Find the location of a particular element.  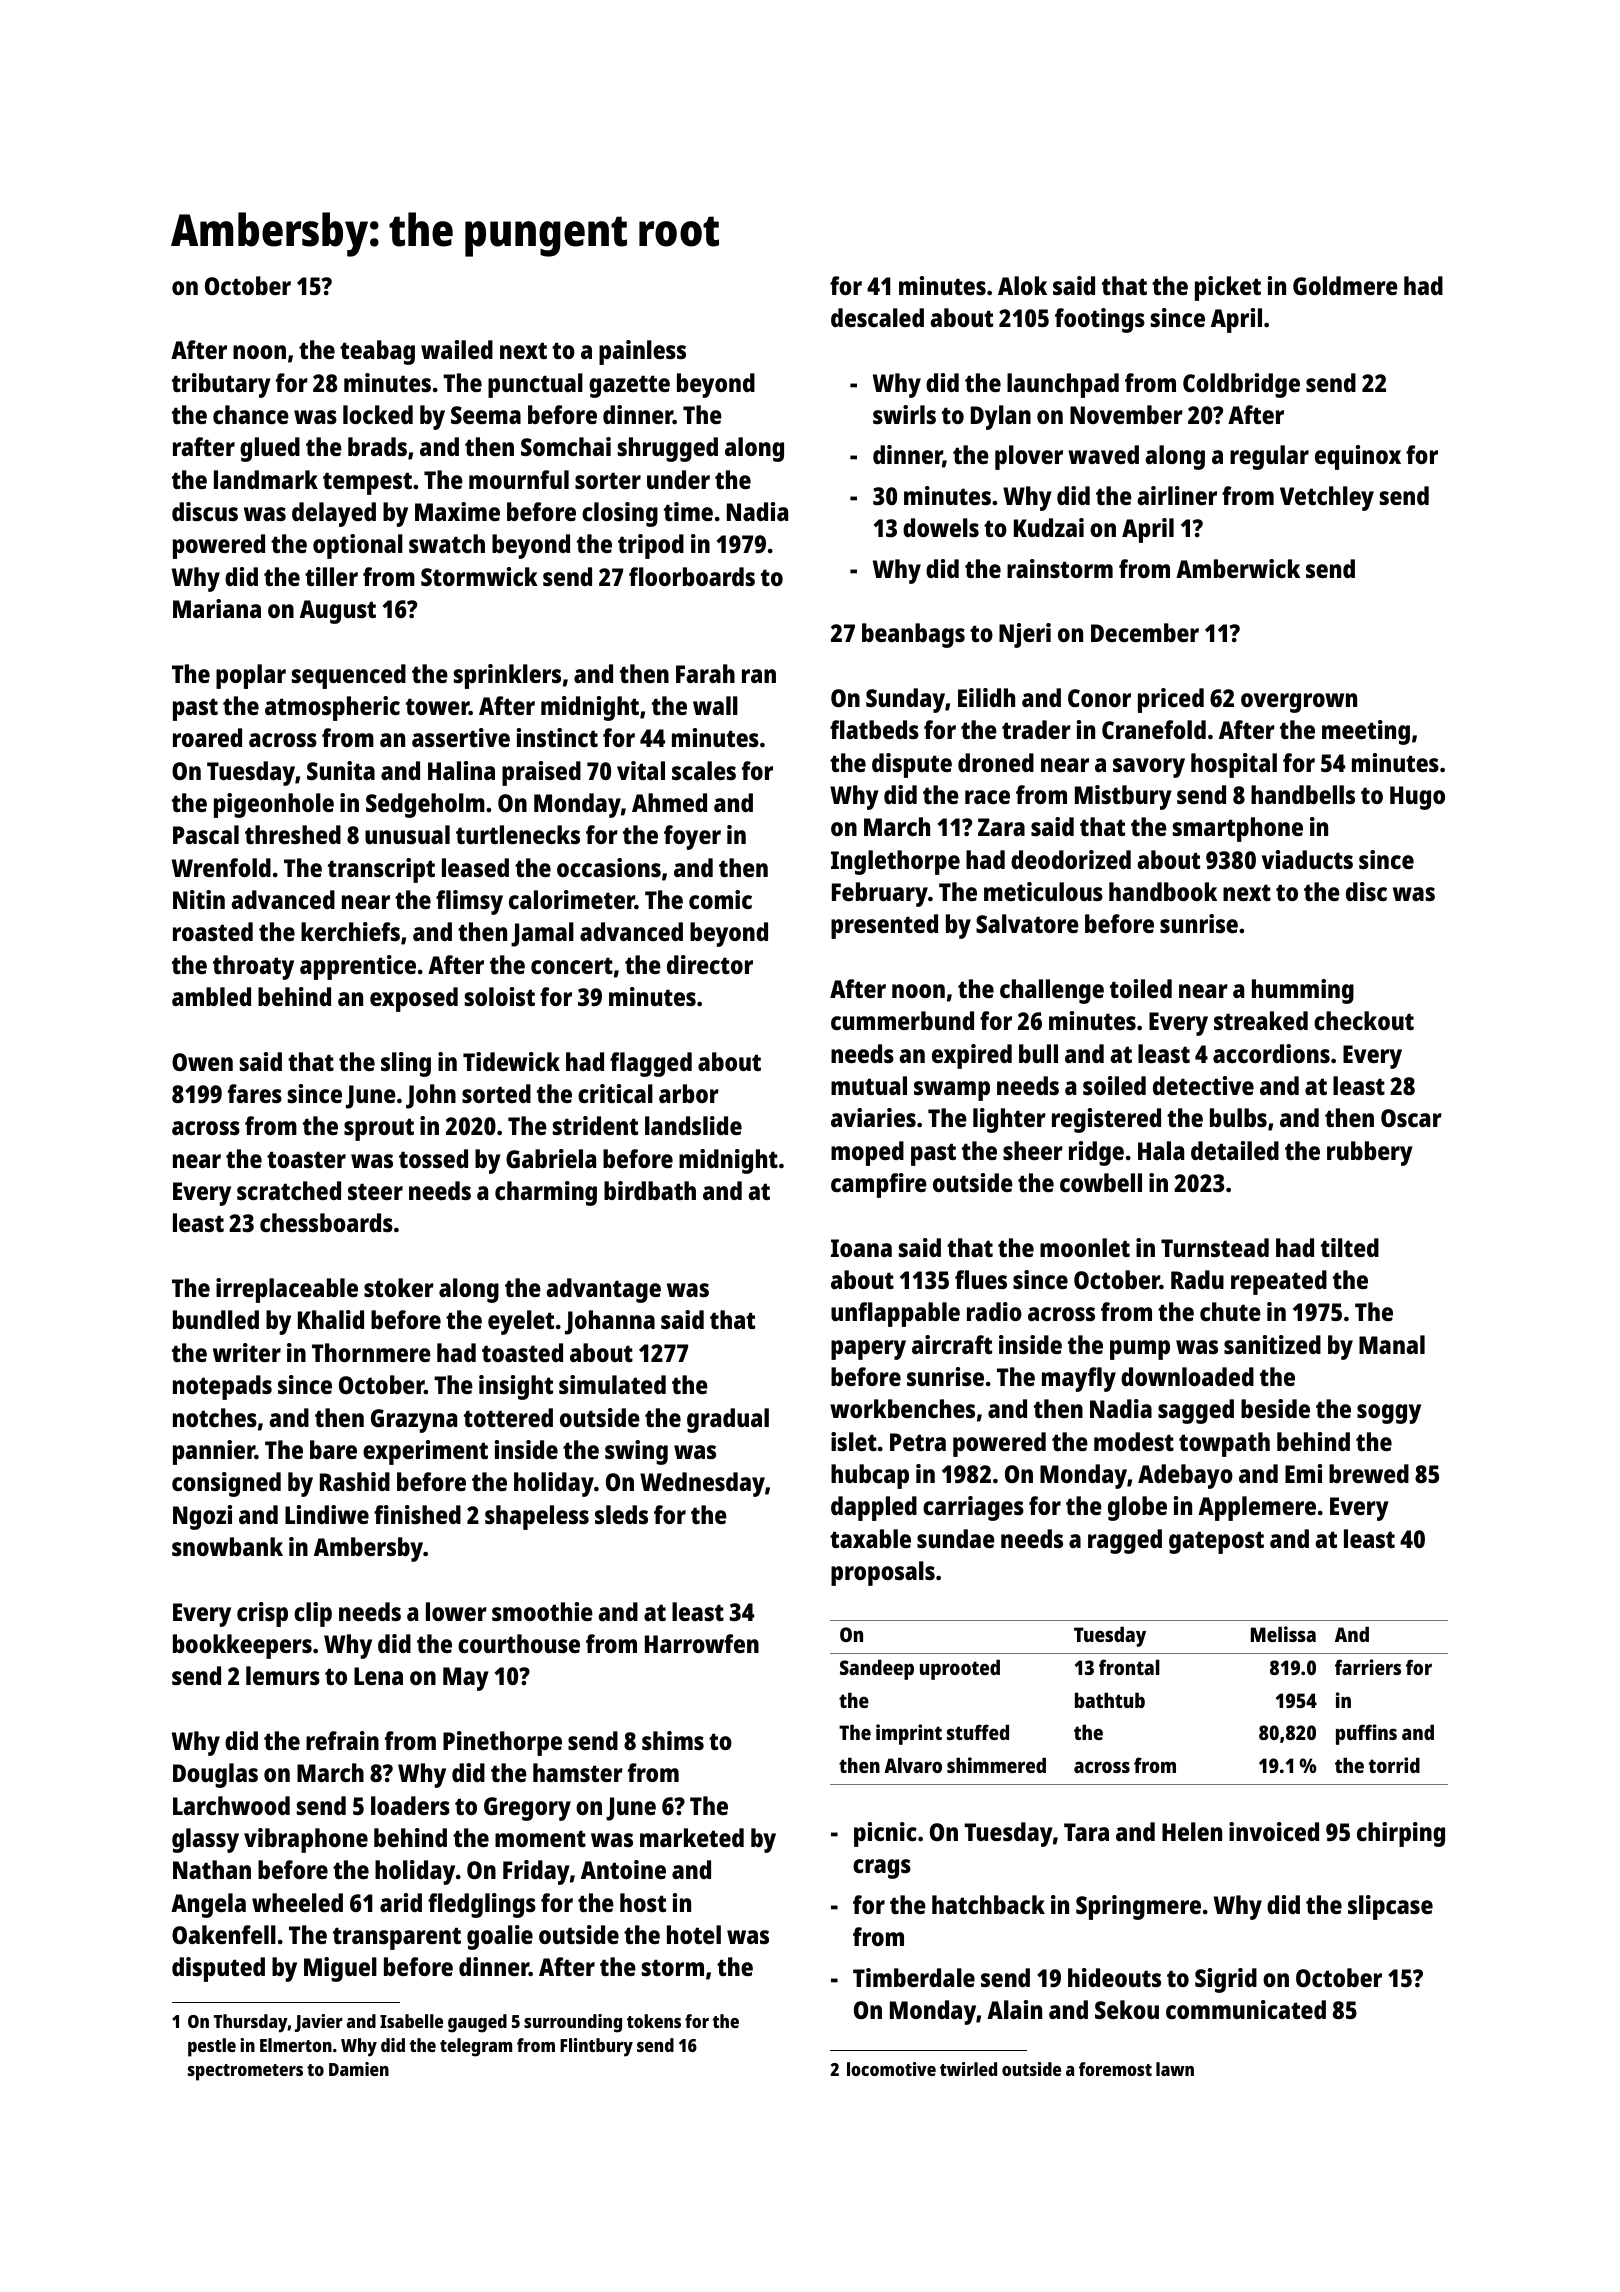

picket is located at coordinates (1228, 288).
